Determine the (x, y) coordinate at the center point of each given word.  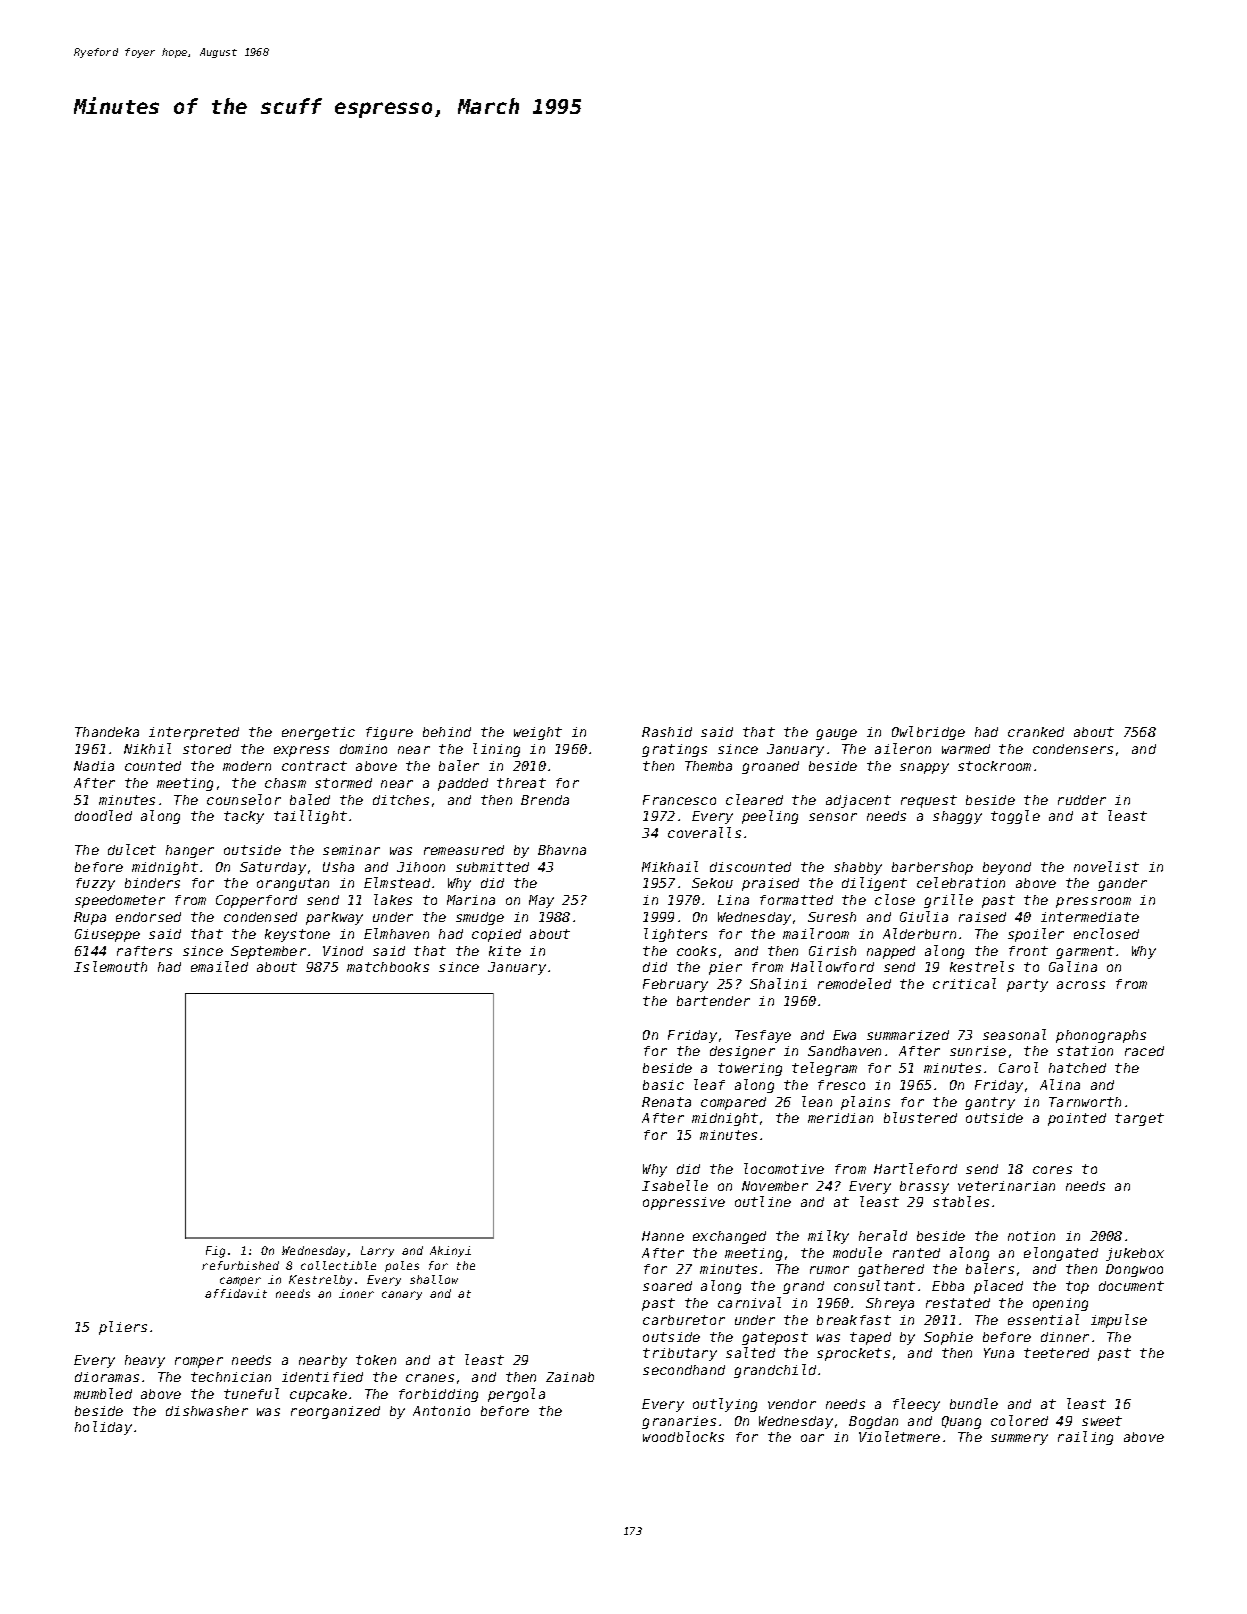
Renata (666, 1102)
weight (538, 733)
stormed (343, 783)
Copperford (256, 901)
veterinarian (1006, 1186)
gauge (836, 734)
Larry (377, 1251)
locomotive (784, 1168)
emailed (219, 966)
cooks (696, 951)
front (1028, 951)
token (376, 1360)
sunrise (978, 1051)
